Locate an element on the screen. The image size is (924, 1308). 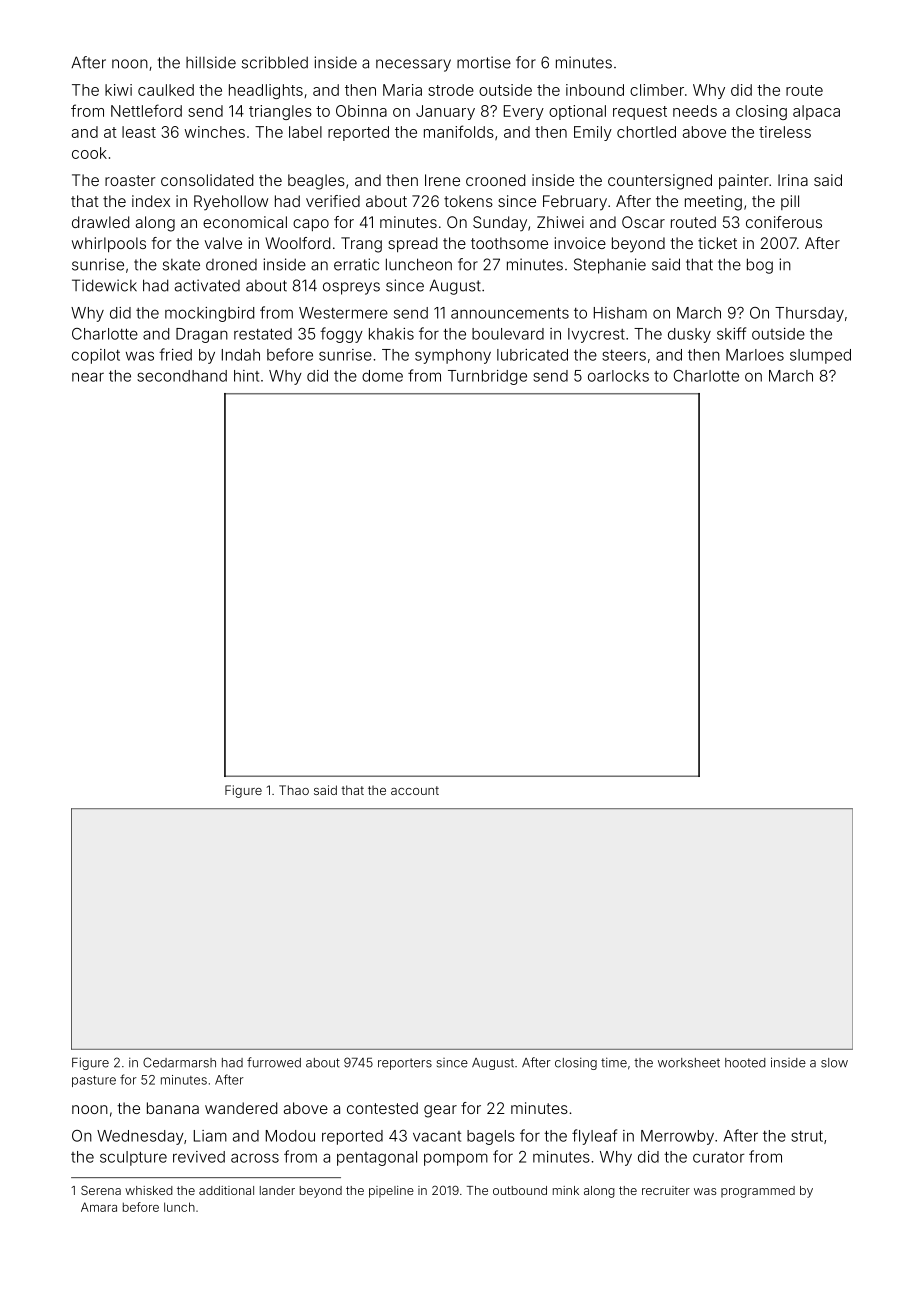
account is located at coordinates (415, 790).
